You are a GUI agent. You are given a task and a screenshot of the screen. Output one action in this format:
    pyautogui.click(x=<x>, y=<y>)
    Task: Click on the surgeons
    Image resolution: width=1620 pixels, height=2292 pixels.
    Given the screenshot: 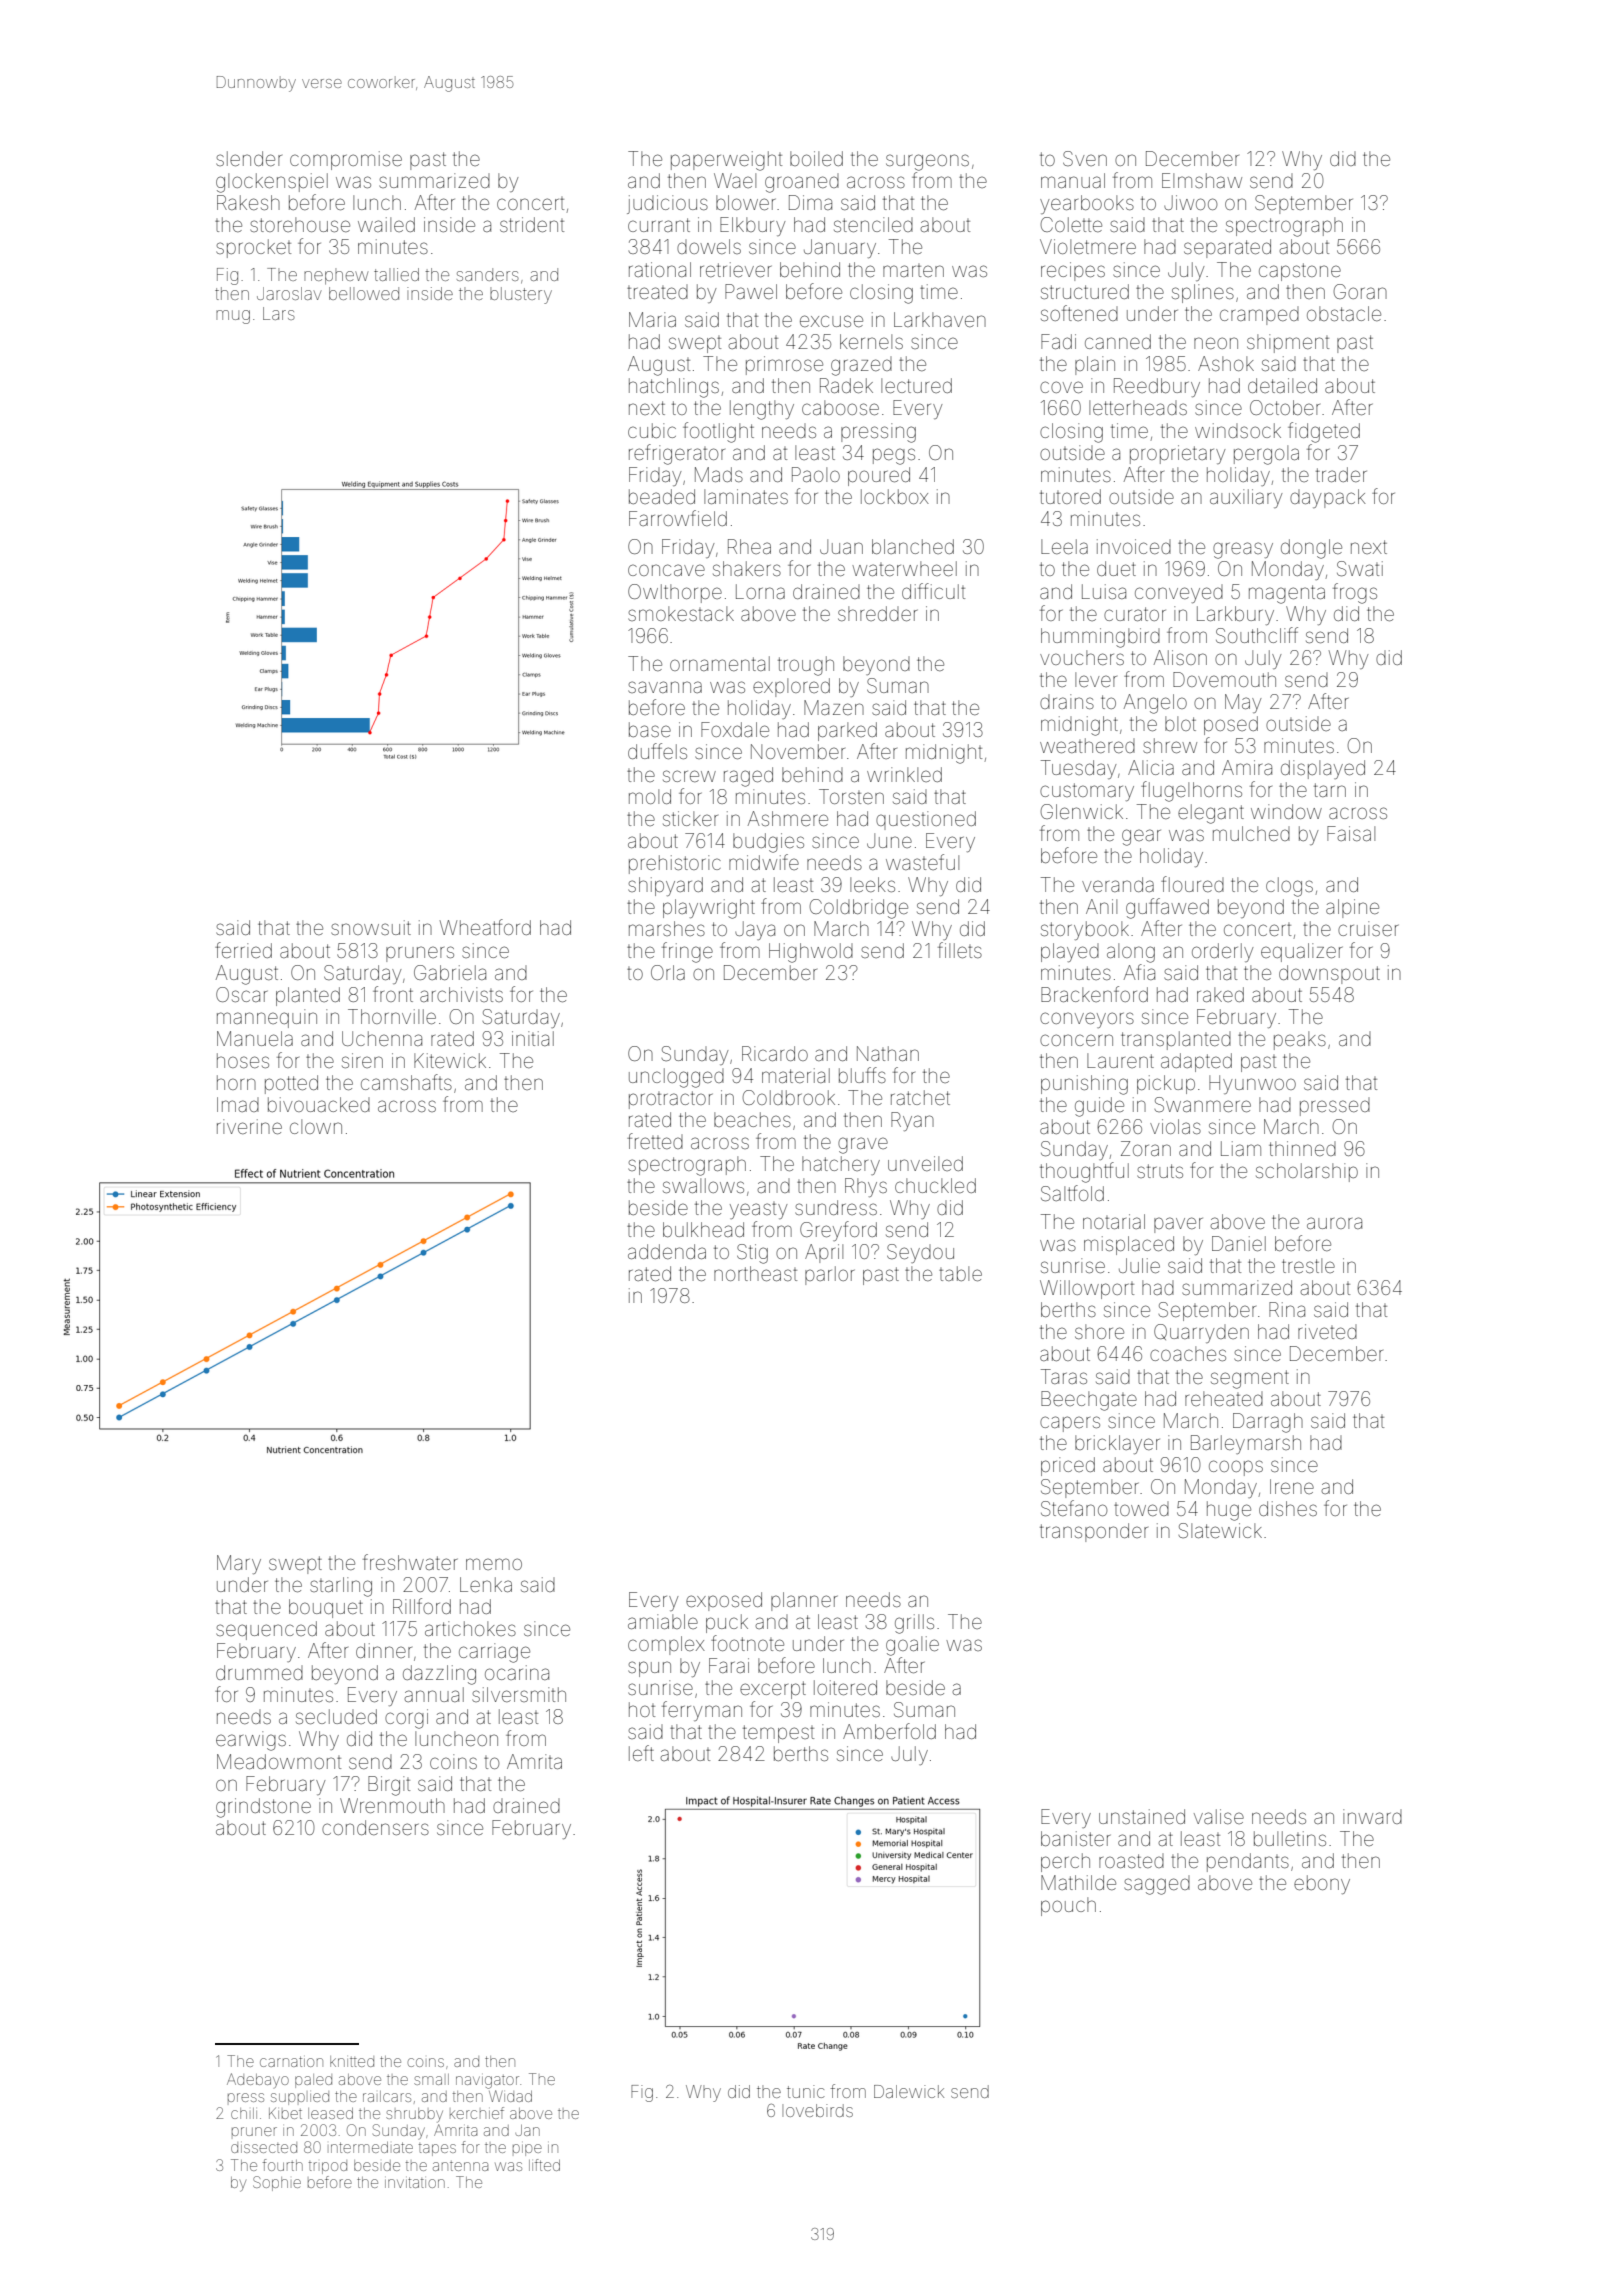 What is the action you would take?
    pyautogui.click(x=927, y=162)
